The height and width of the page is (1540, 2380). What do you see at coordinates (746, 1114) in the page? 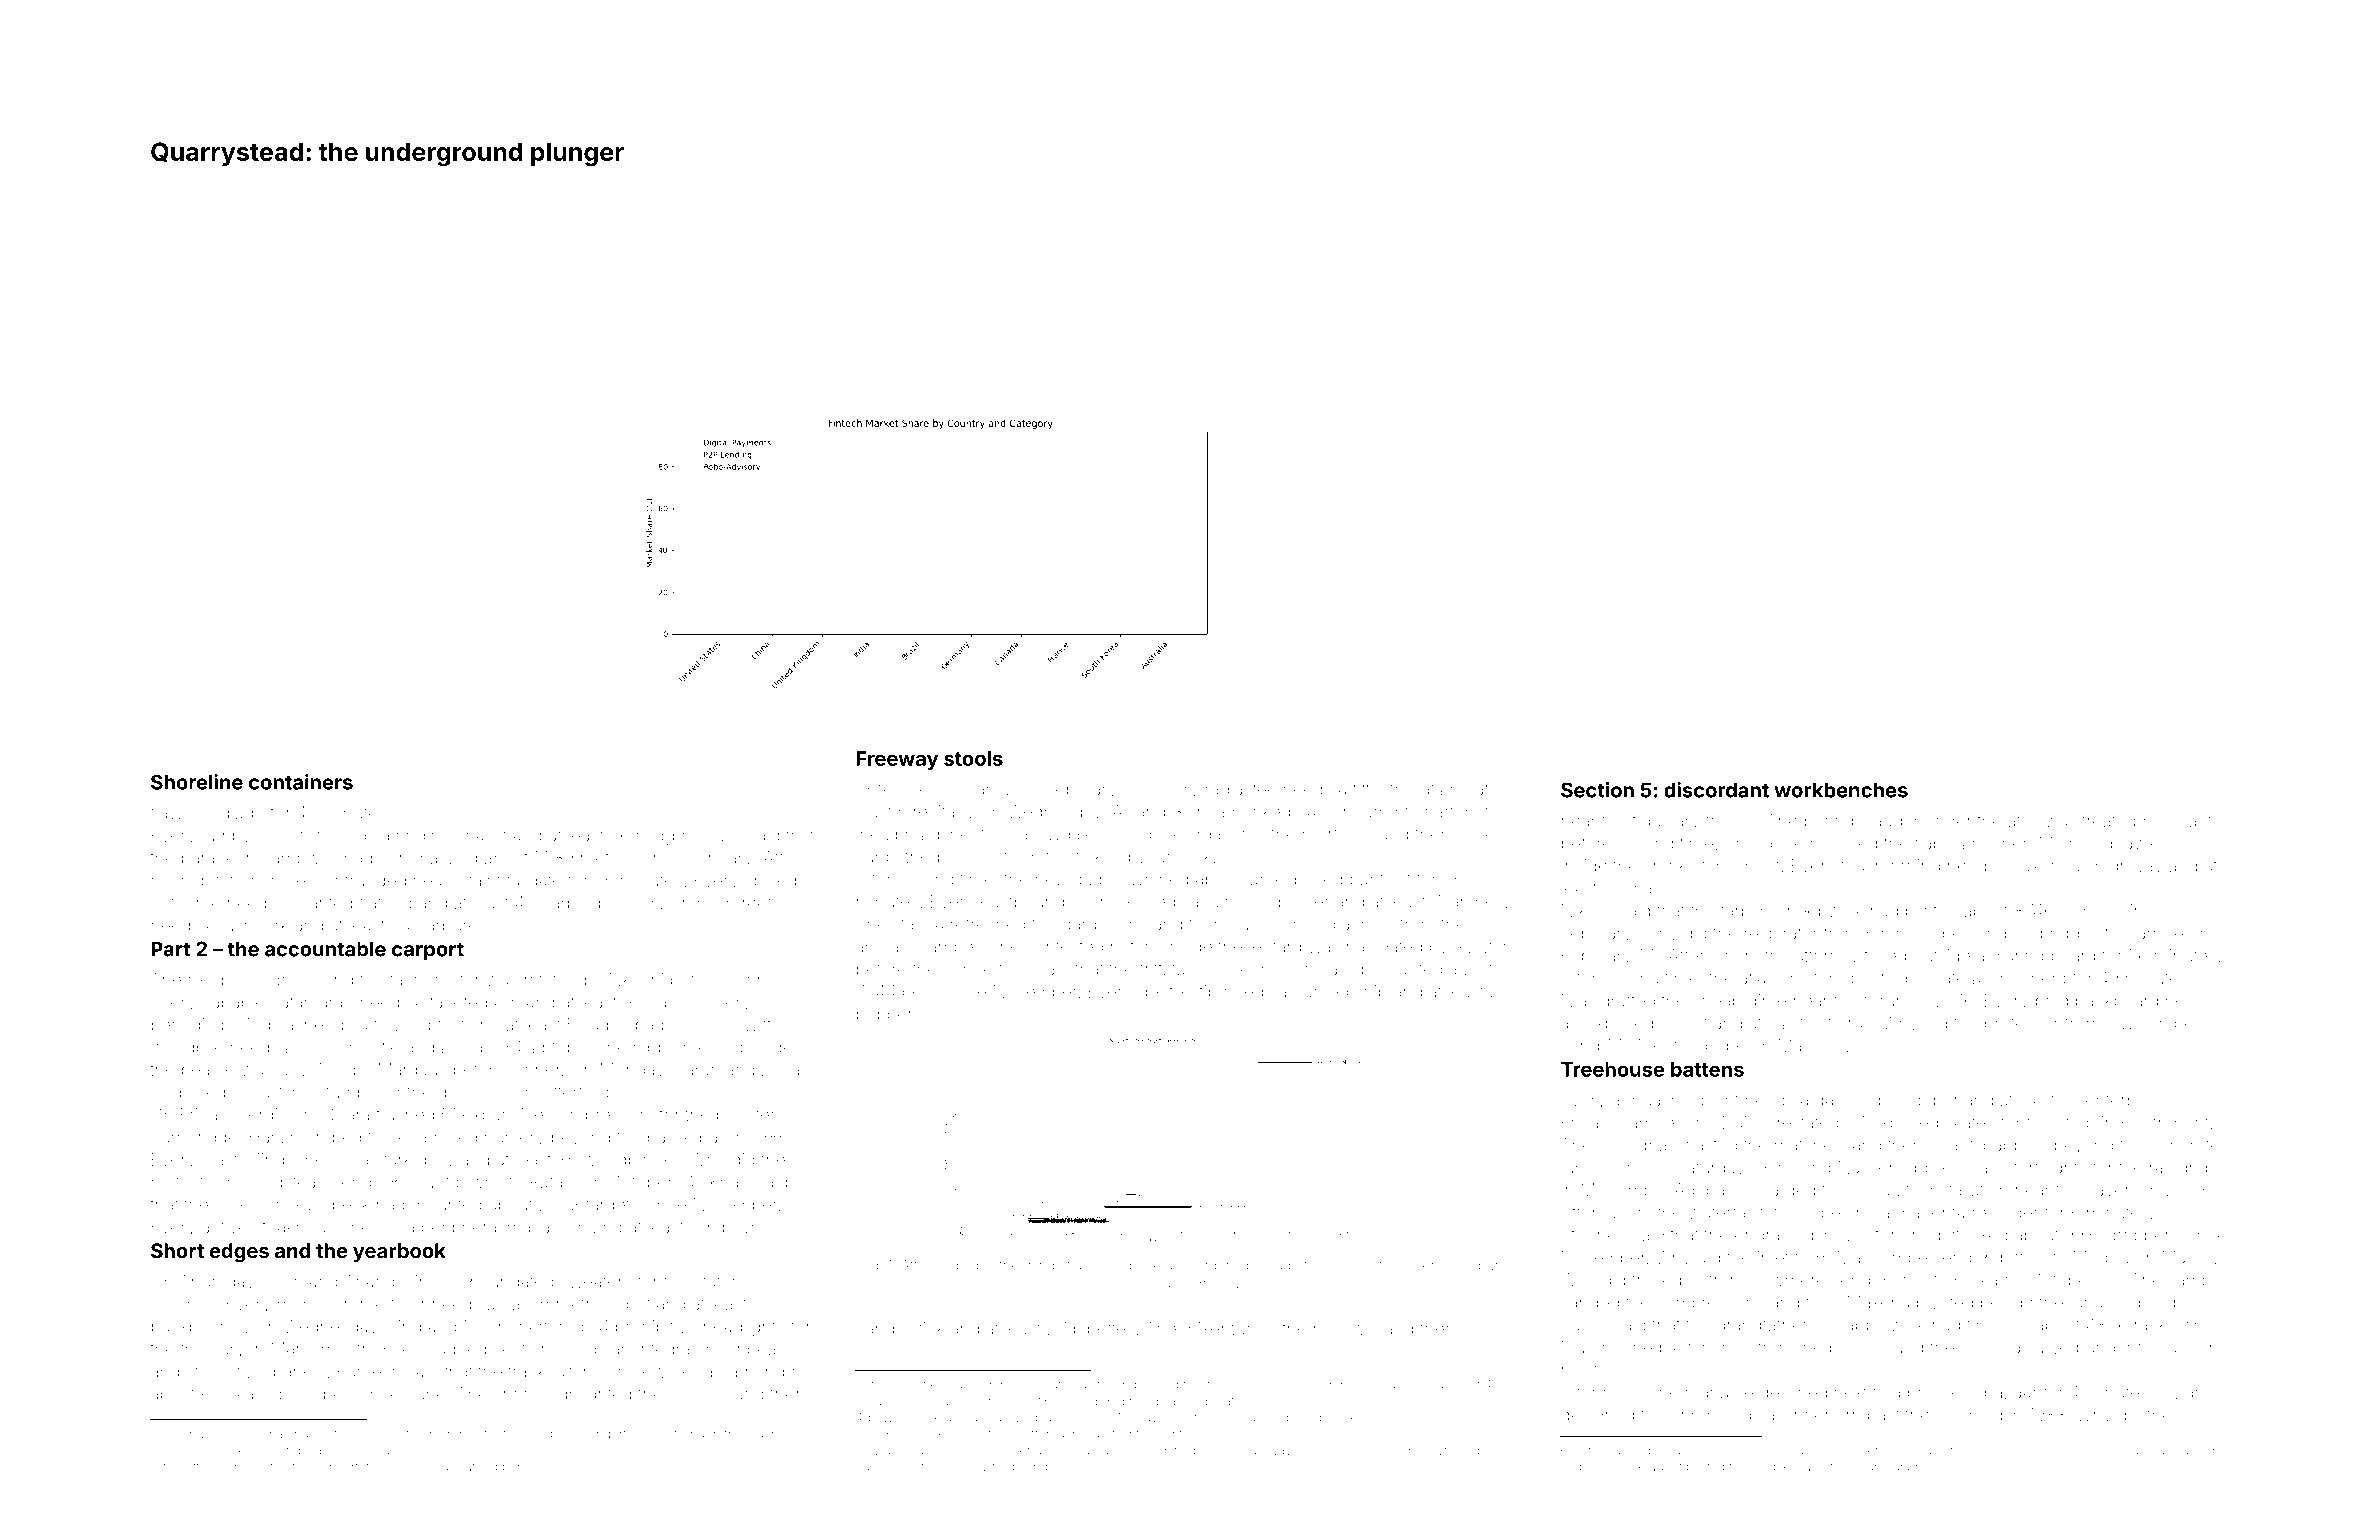
I see `booster` at bounding box center [746, 1114].
